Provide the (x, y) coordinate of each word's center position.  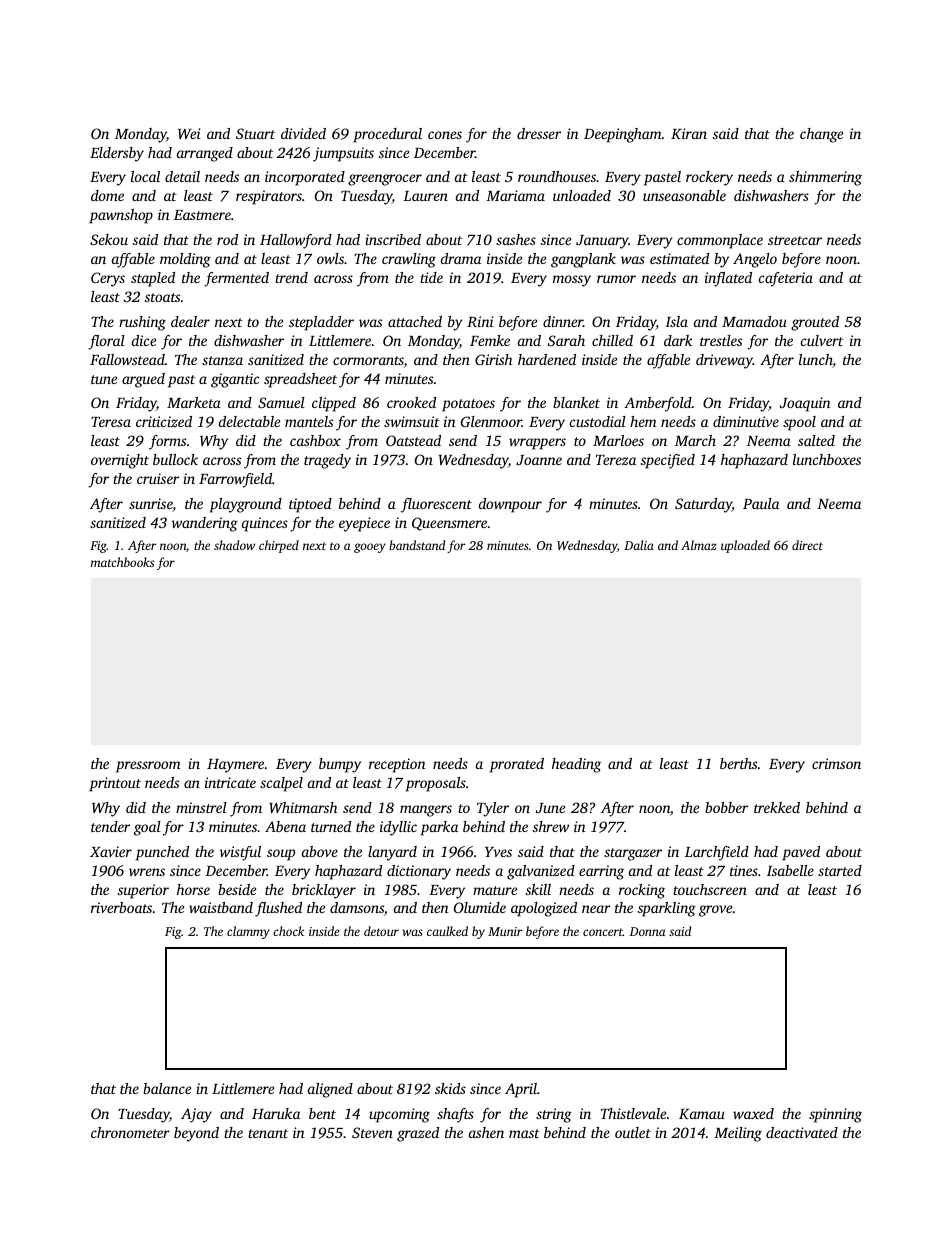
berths (738, 763)
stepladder (321, 323)
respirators (269, 197)
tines (744, 870)
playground (246, 505)
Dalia (639, 545)
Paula (761, 503)
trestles (721, 340)
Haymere (235, 766)
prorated (517, 765)
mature (495, 890)
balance (167, 1088)
